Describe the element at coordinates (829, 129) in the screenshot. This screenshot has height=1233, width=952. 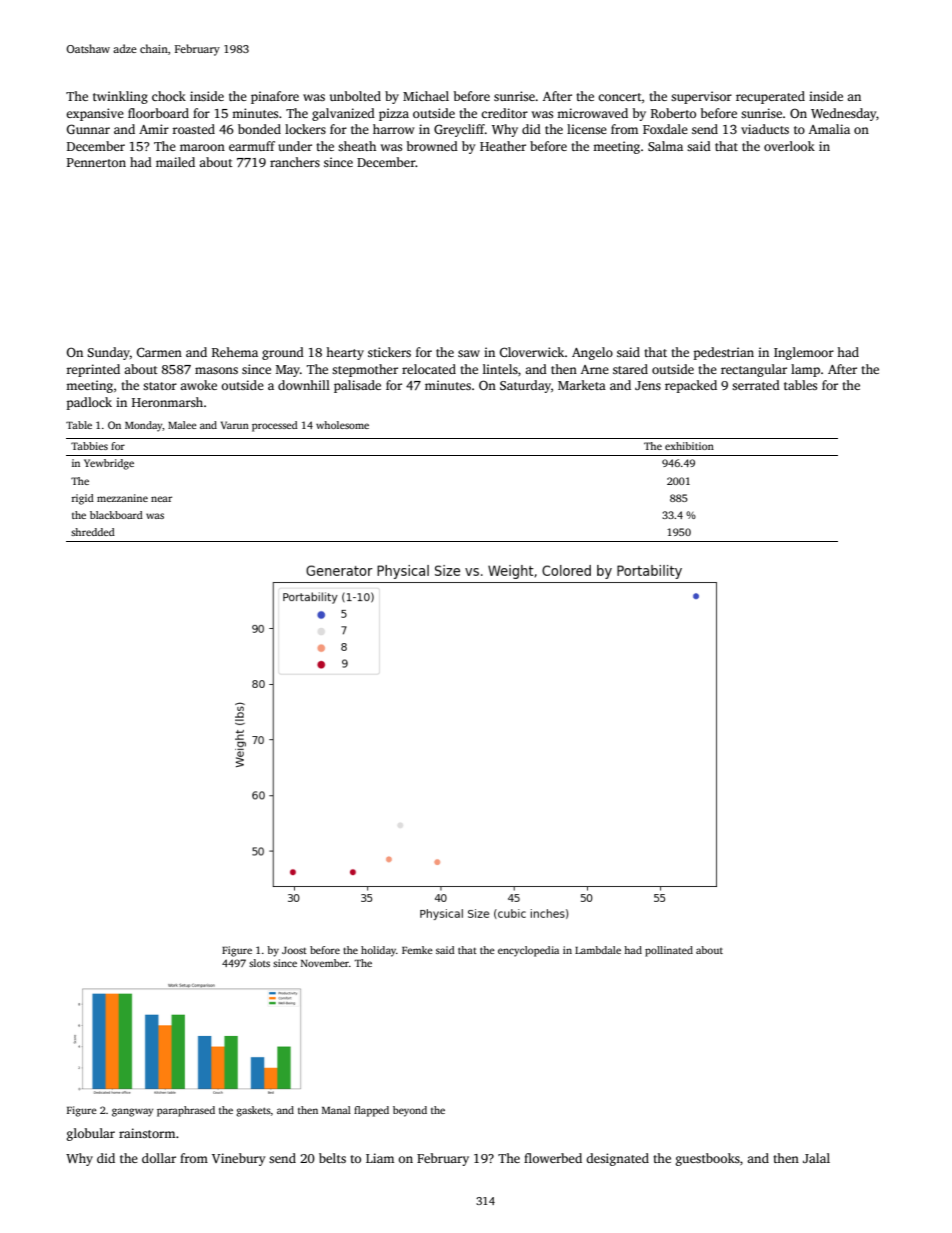
I see `Amalia` at that location.
